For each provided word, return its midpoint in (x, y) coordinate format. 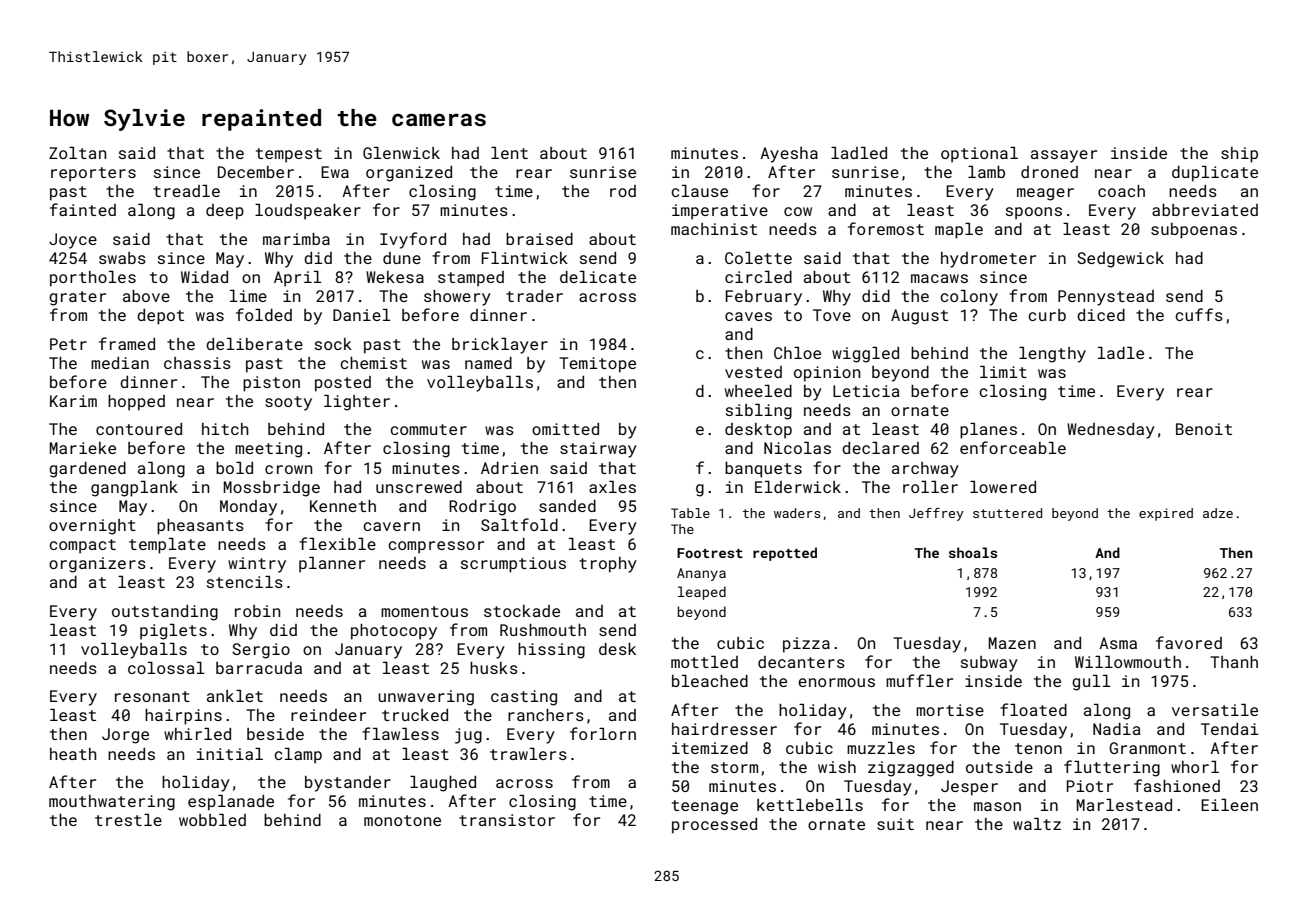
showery (457, 298)
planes (988, 431)
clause (699, 191)
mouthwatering (112, 803)
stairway (598, 450)
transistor (507, 820)
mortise (950, 710)
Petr (68, 344)
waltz (1037, 824)
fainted (83, 209)
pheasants (200, 527)
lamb (986, 172)
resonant (152, 696)
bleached (710, 681)
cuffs (1199, 314)
